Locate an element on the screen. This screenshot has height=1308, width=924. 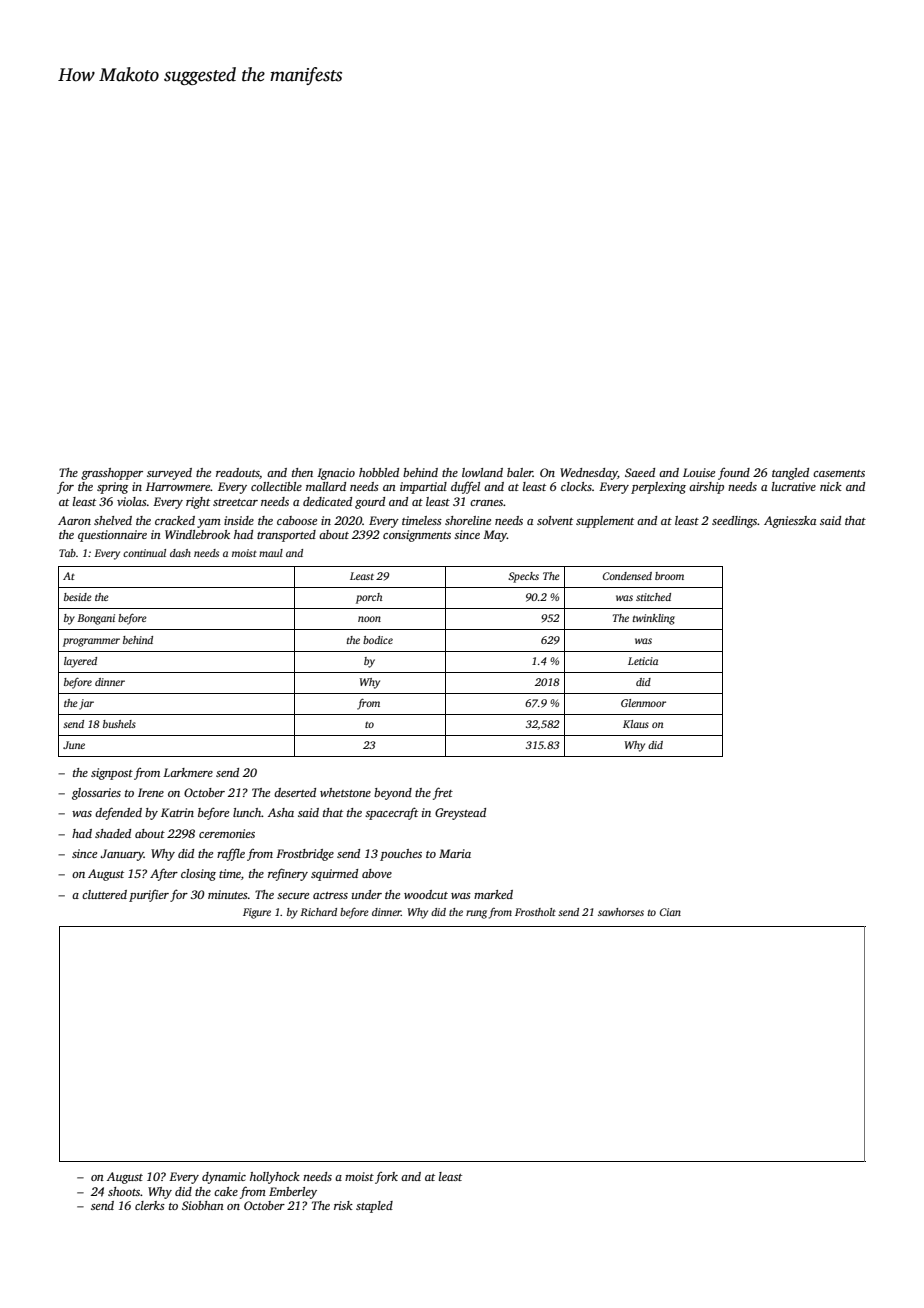
layered is located at coordinates (80, 662).
